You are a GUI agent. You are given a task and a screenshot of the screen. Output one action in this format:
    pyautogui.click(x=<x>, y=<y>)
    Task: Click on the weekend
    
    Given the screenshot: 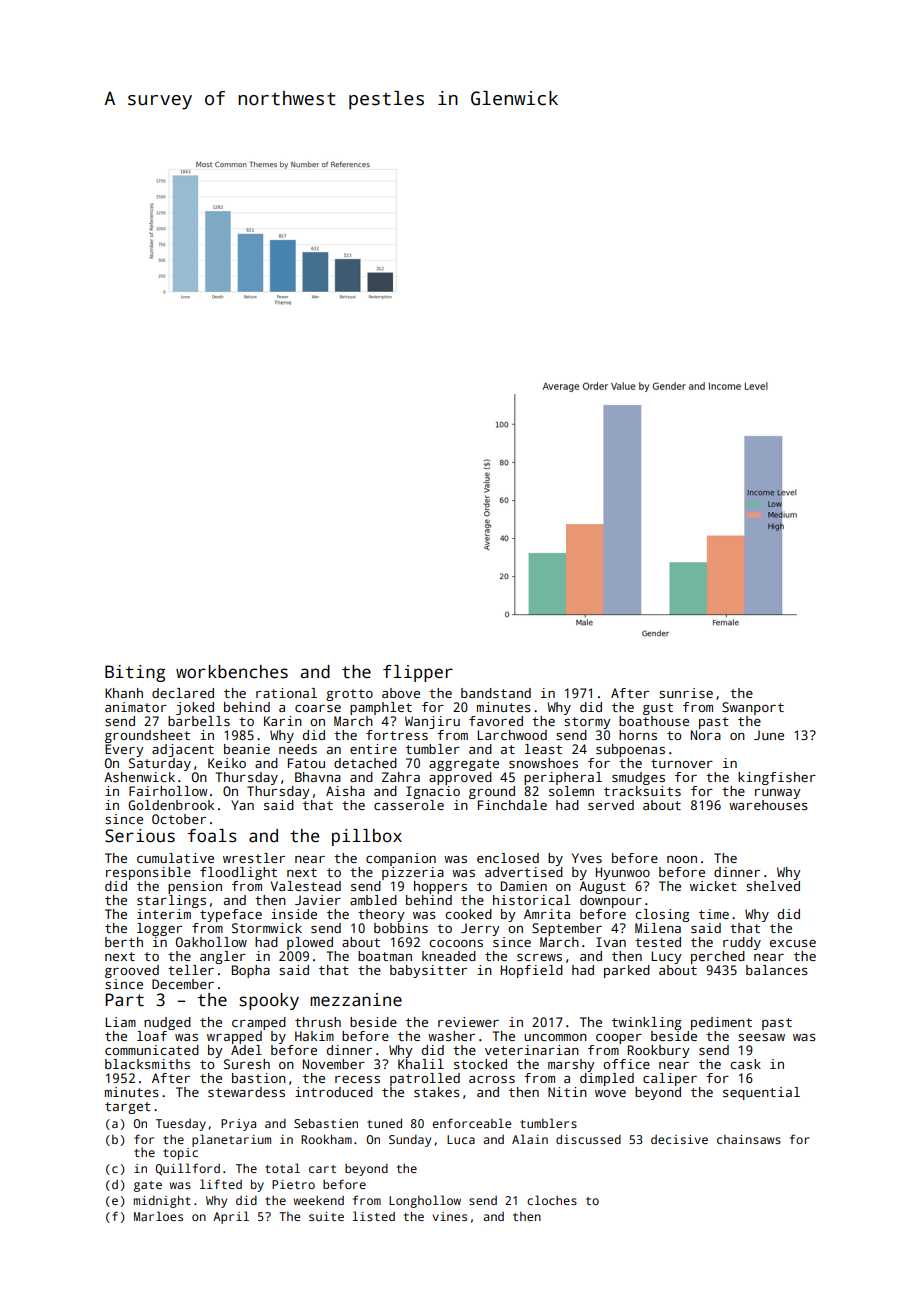 What is the action you would take?
    pyautogui.click(x=318, y=1200)
